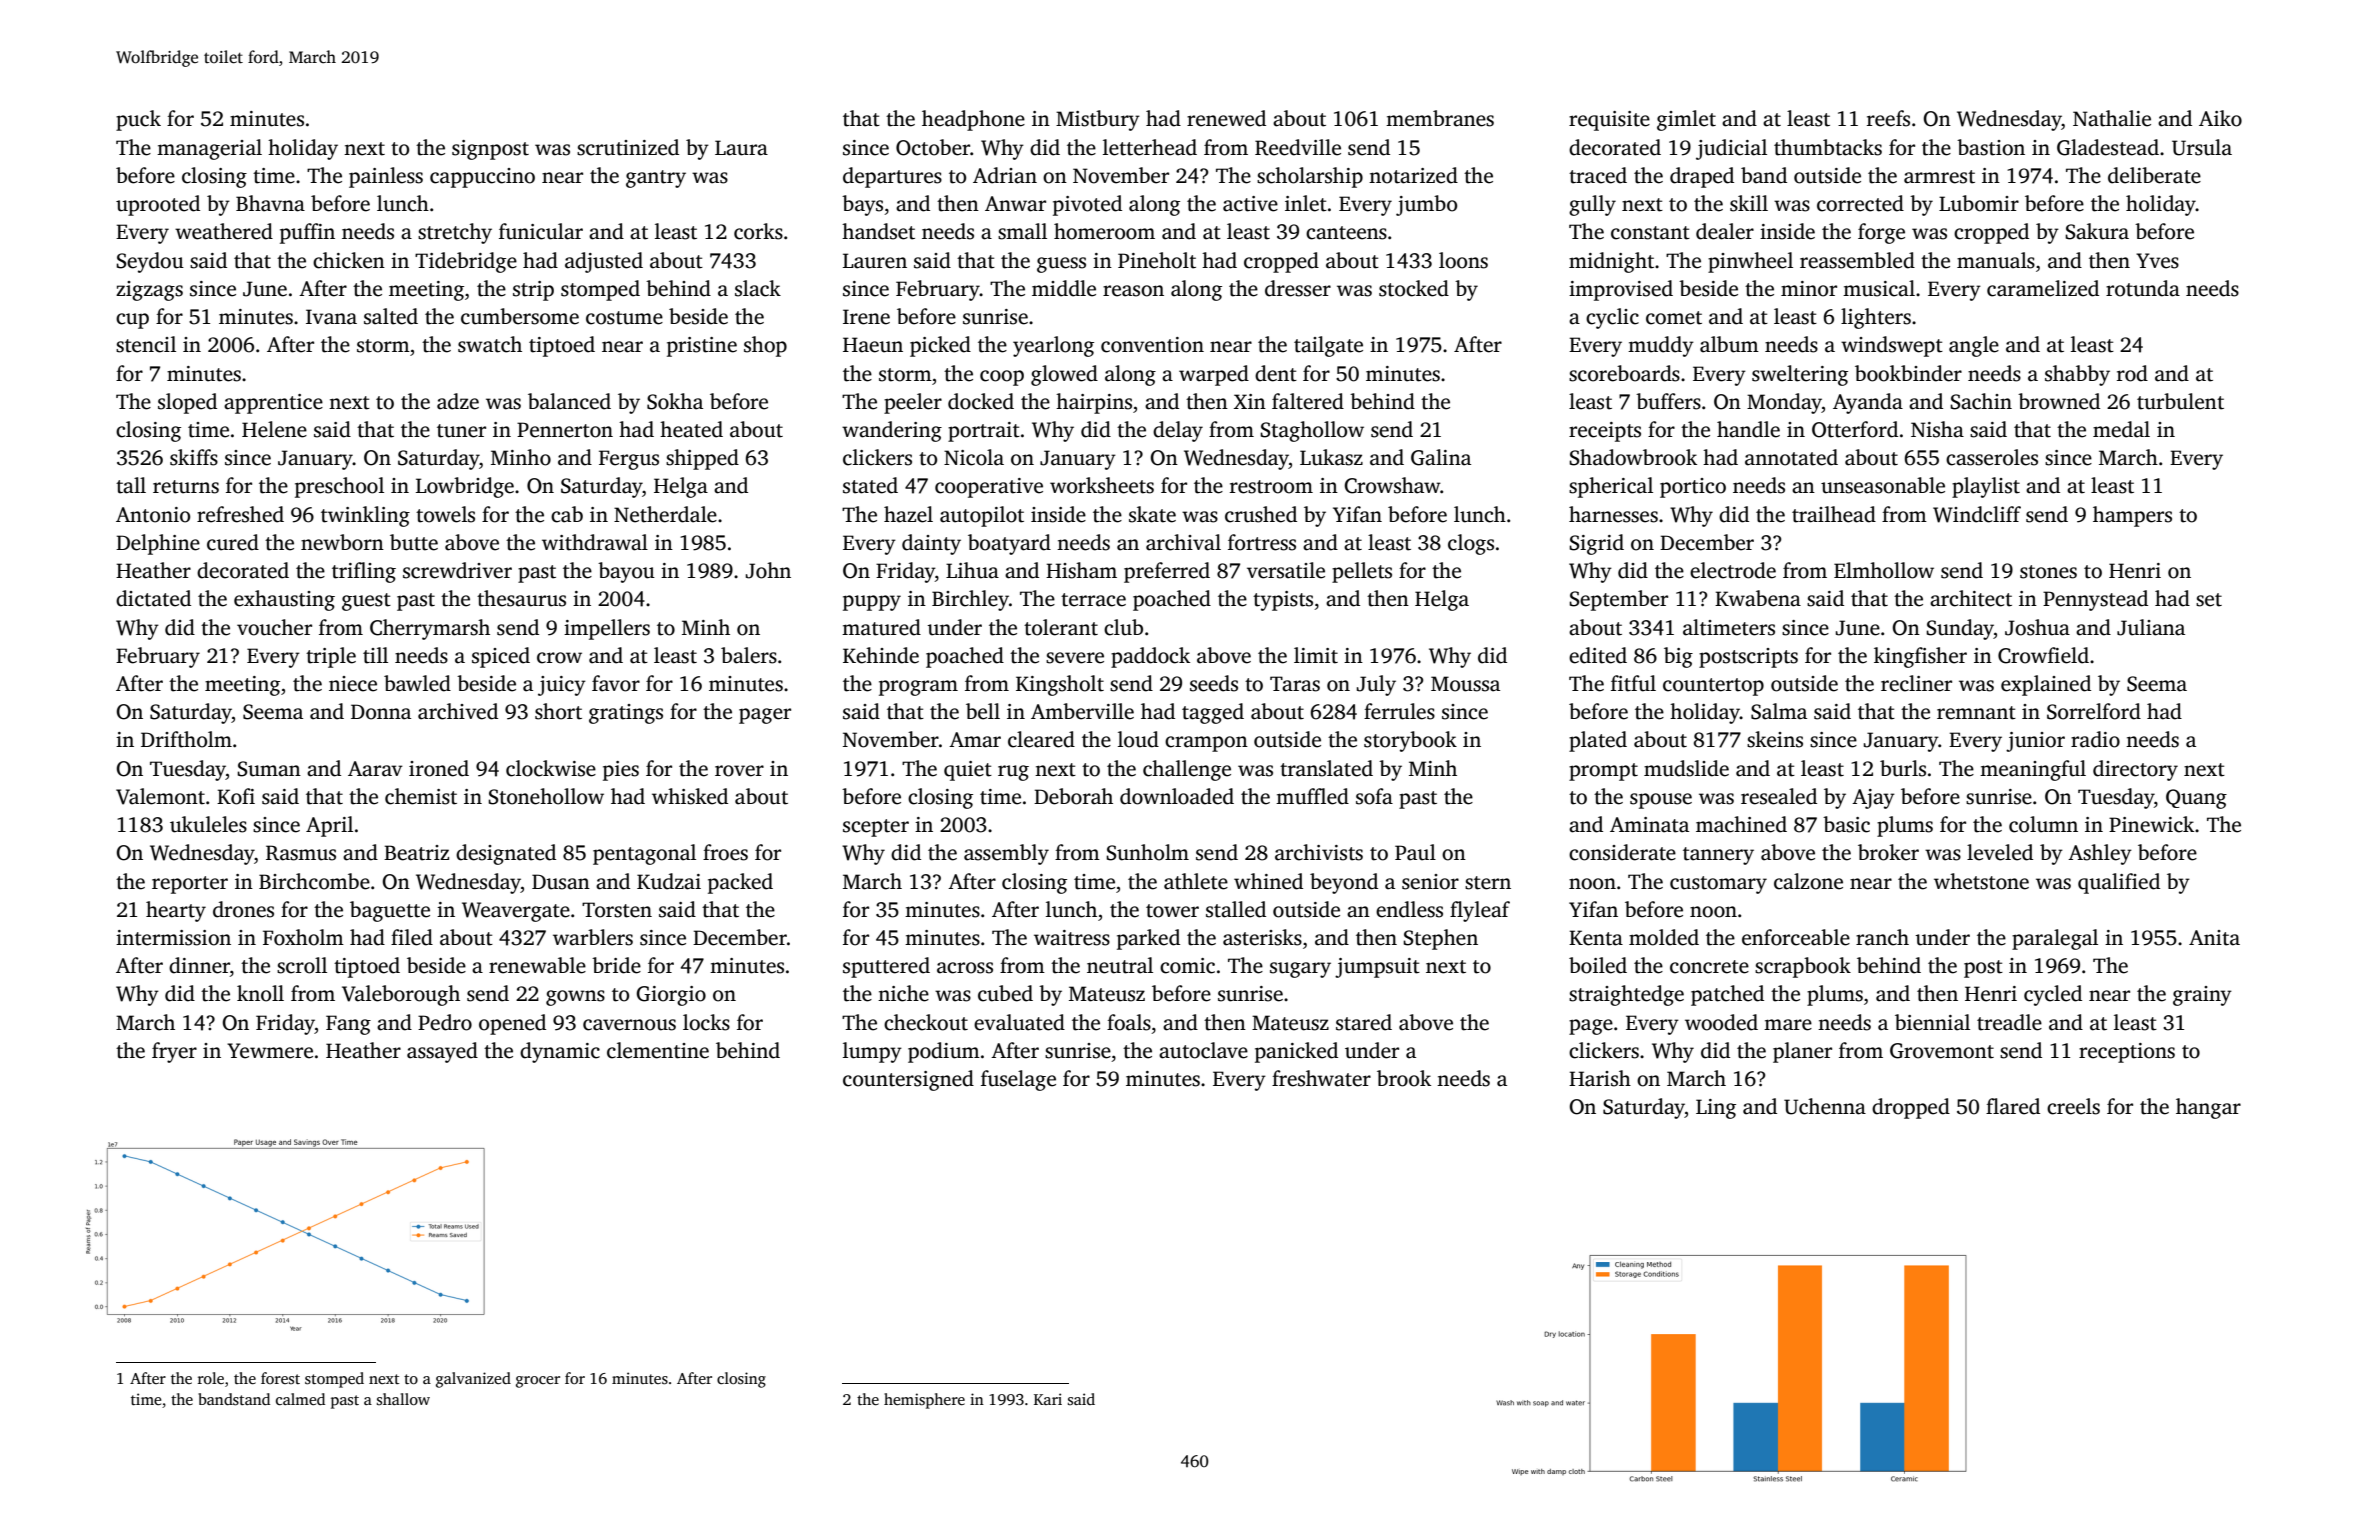 This screenshot has height=1528, width=2361. I want to click on Juliana, so click(2151, 627).
